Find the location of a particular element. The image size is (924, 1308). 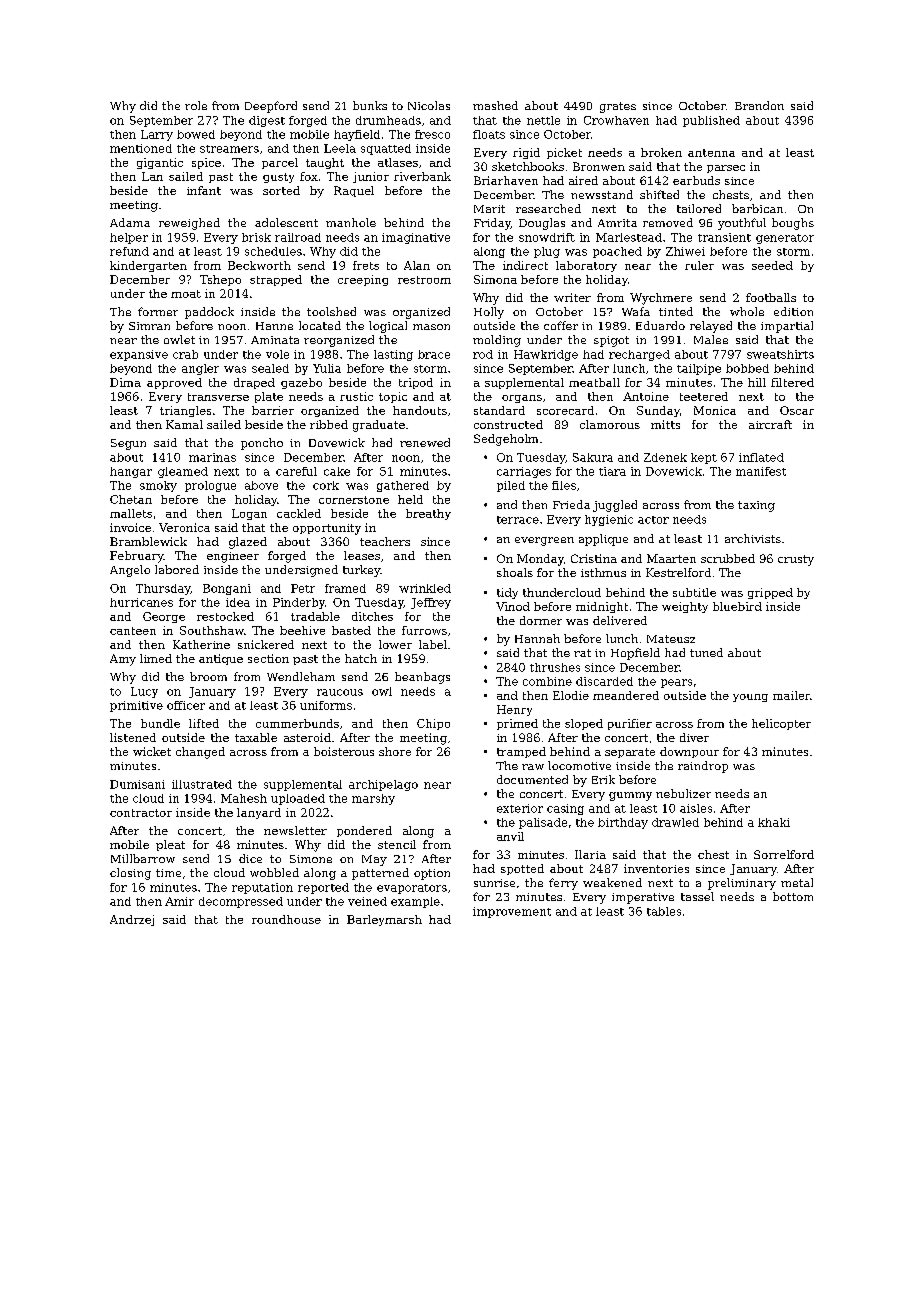

strapped is located at coordinates (276, 280).
